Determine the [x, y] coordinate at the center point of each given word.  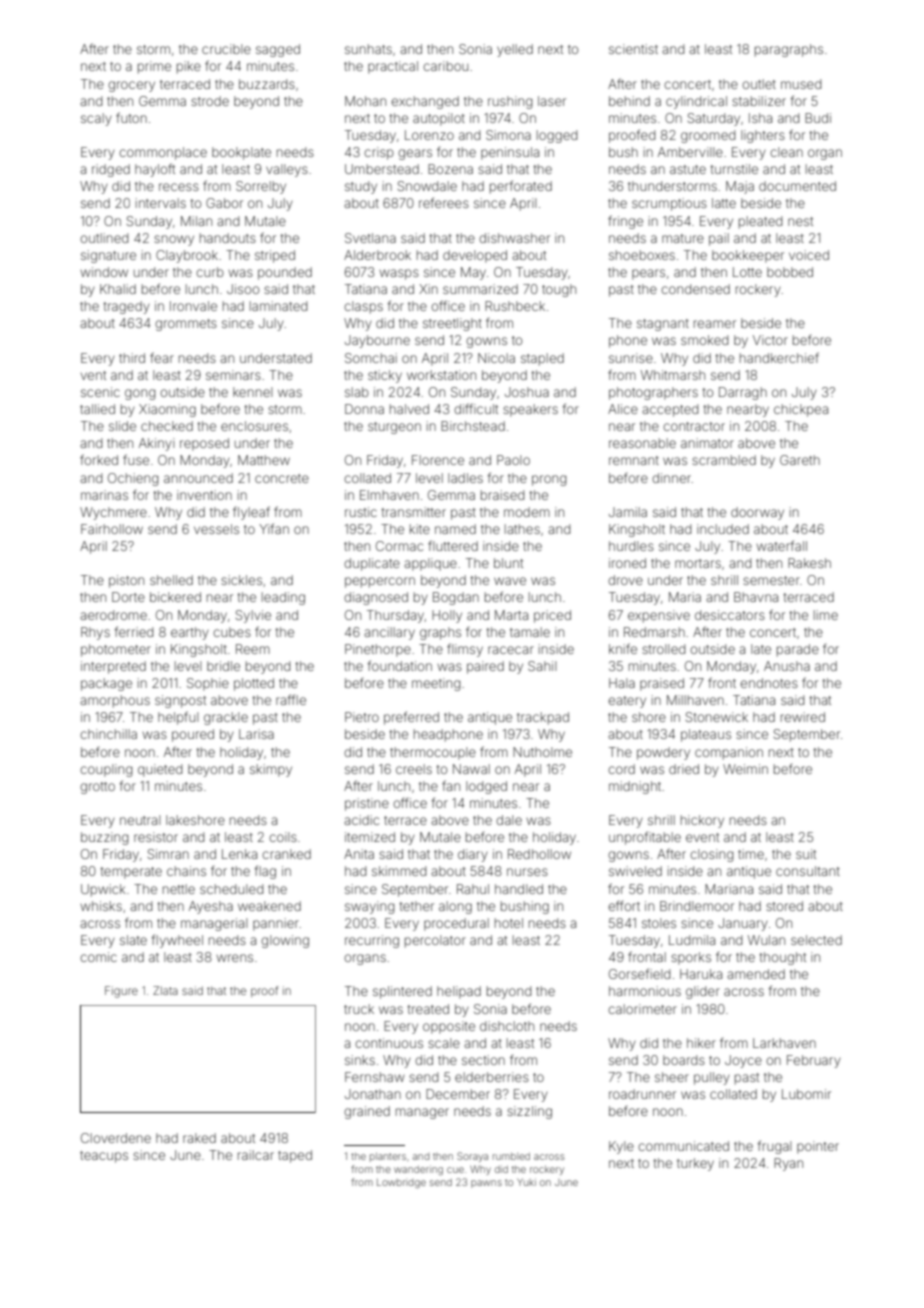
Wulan [766, 940]
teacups [104, 1157]
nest [800, 221]
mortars [698, 563]
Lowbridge [401, 1183]
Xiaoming [167, 410]
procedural [456, 924]
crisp [379, 153]
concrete [282, 478]
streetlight [452, 324]
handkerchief [779, 357]
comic [98, 957]
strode [210, 101]
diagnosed [376, 598]
